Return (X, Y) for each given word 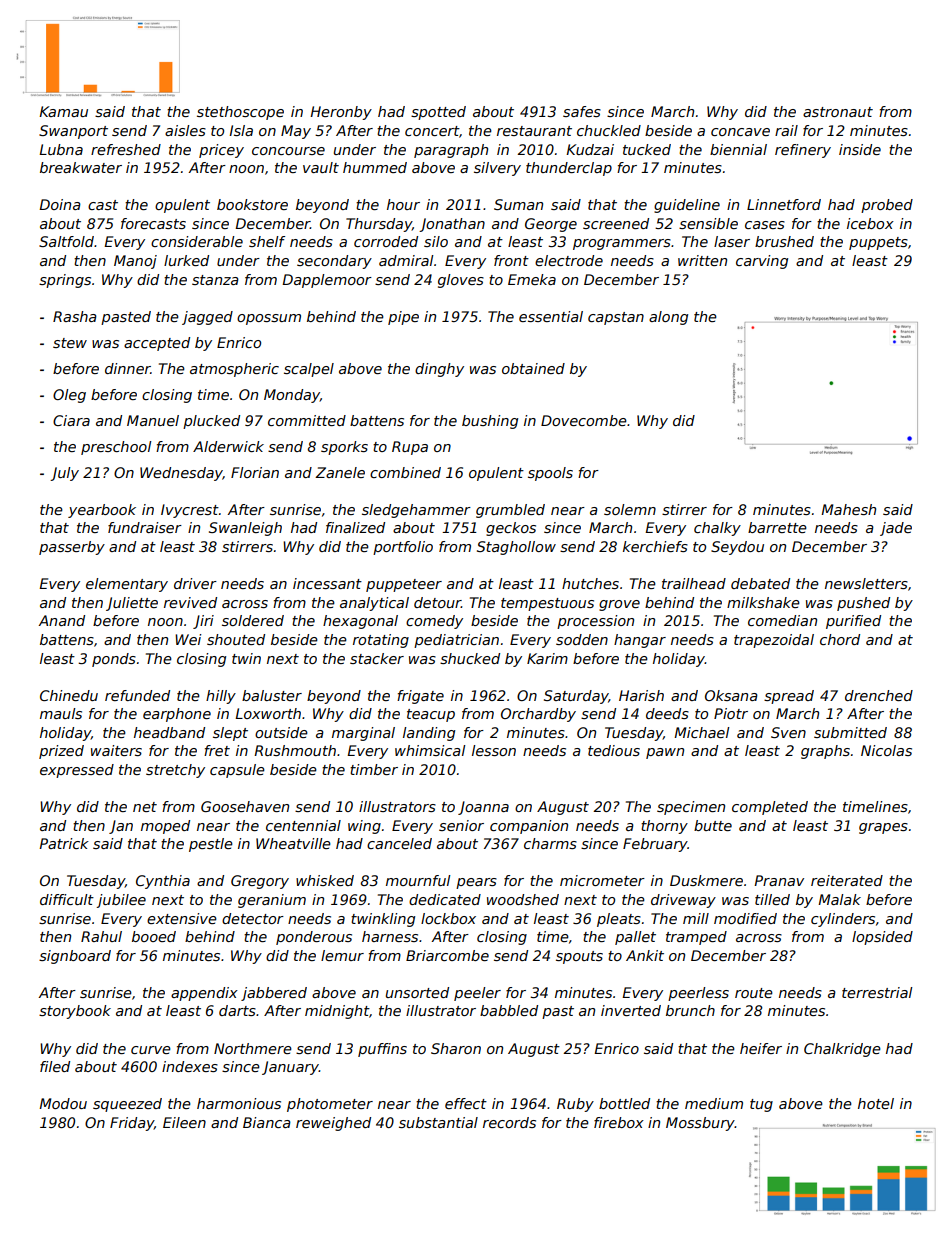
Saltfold (66, 241)
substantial (438, 1122)
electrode (569, 260)
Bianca (267, 1122)
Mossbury (700, 1124)
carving (762, 262)
